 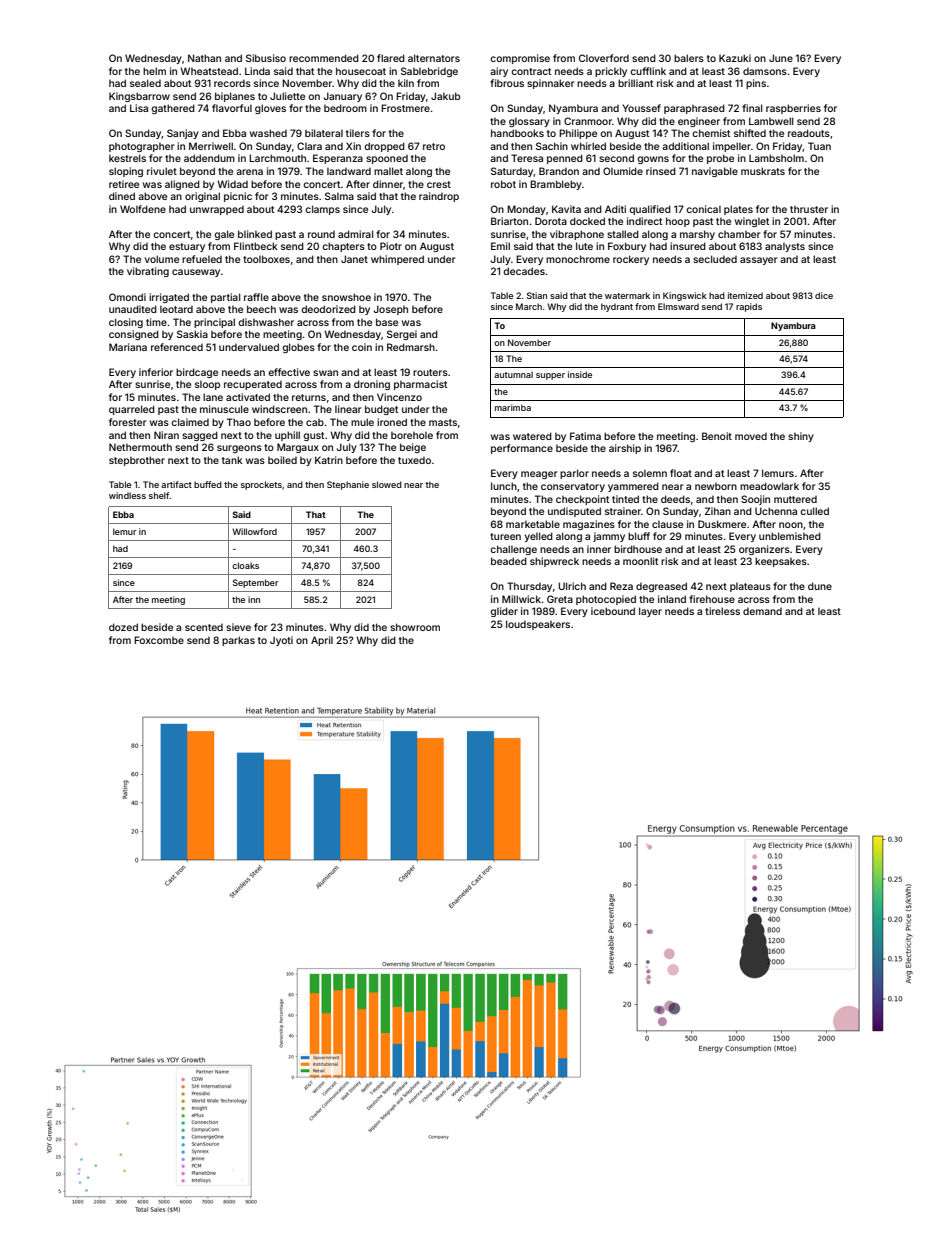 I want to click on shelf, so click(x=159, y=495).
